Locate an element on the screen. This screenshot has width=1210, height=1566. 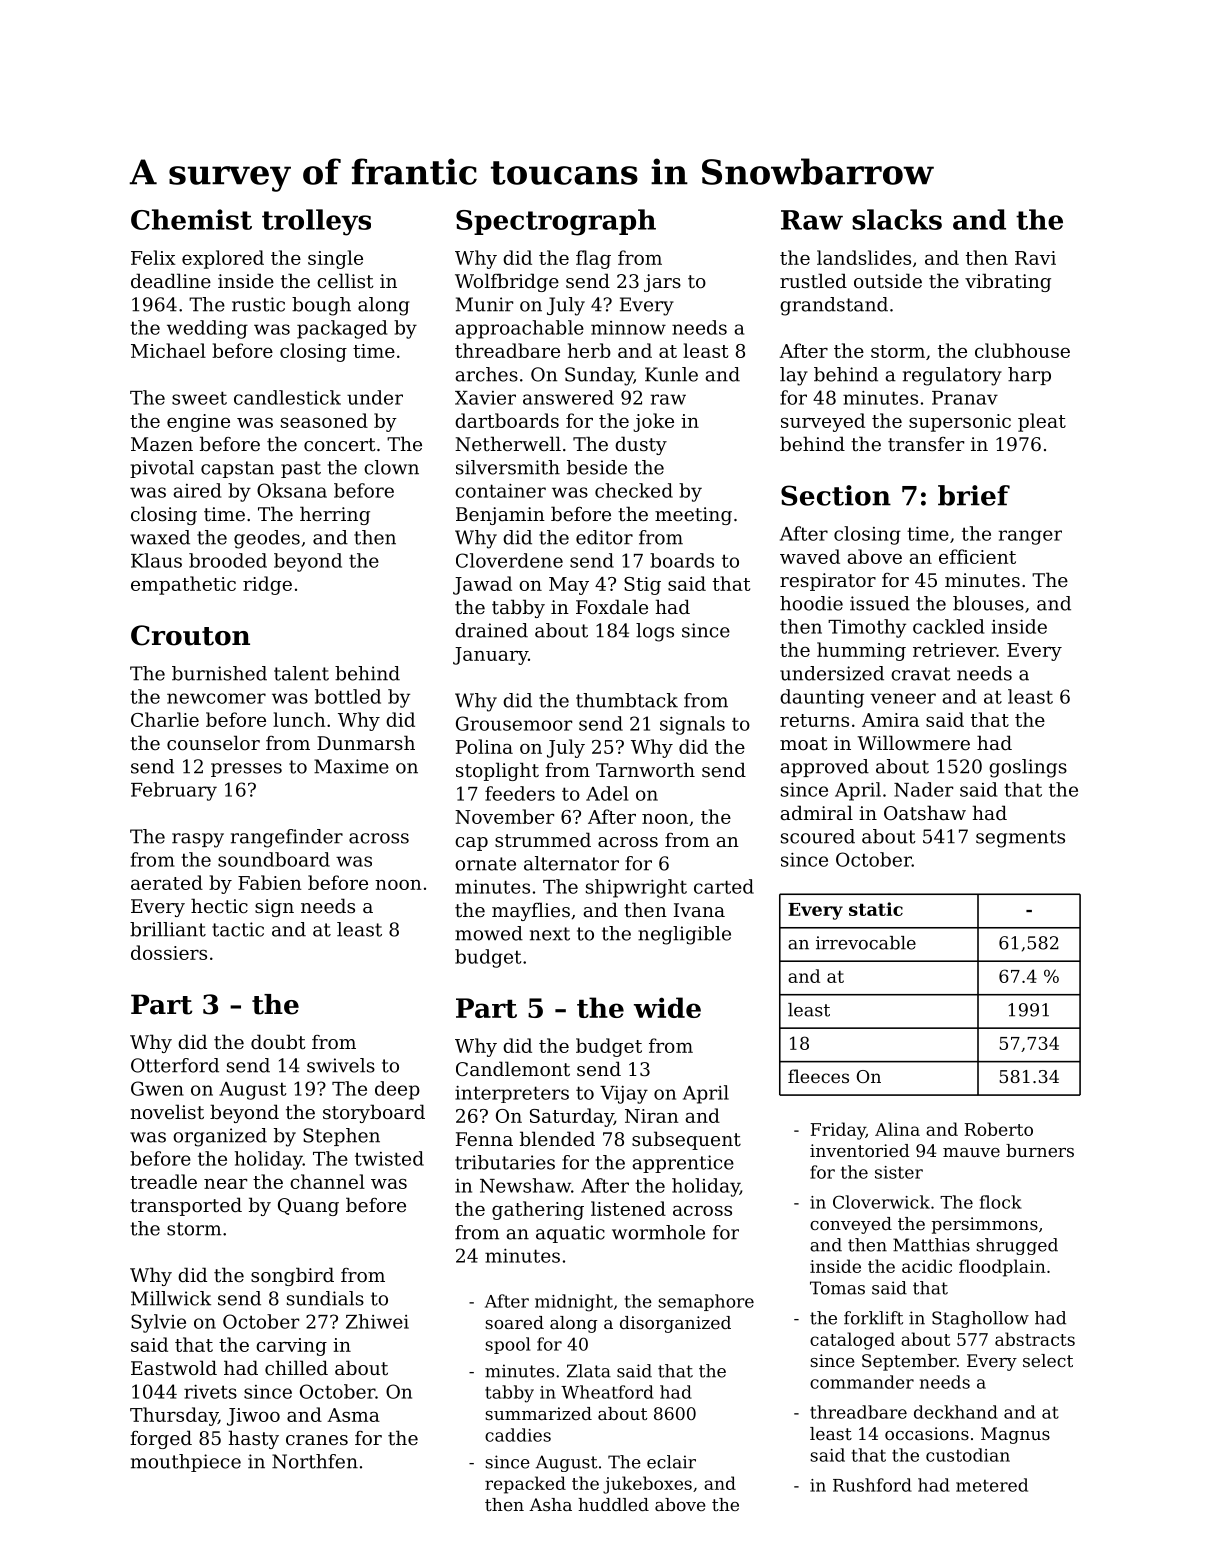
Mazen is located at coordinates (162, 444).
